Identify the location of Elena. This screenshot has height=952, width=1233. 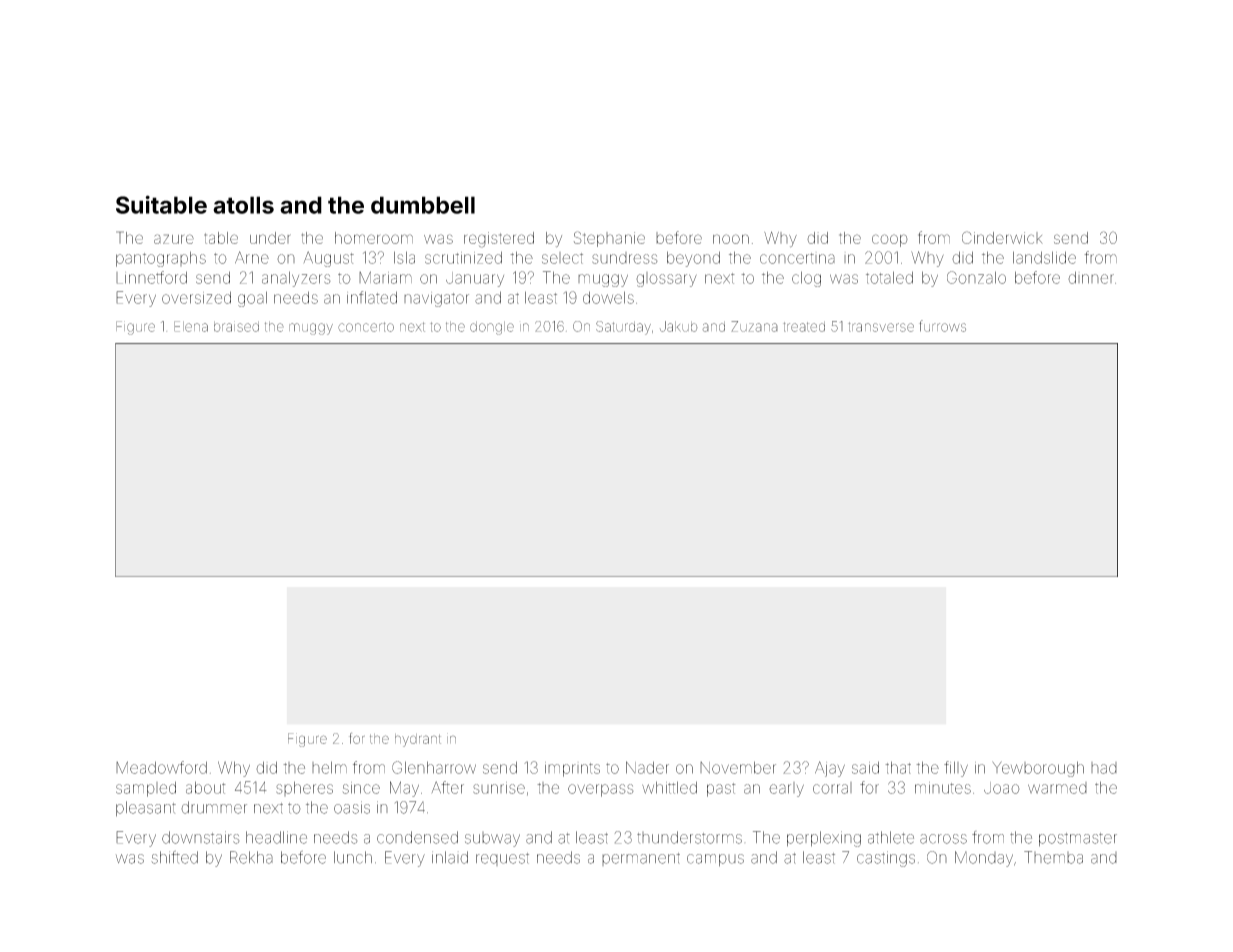
(191, 326).
